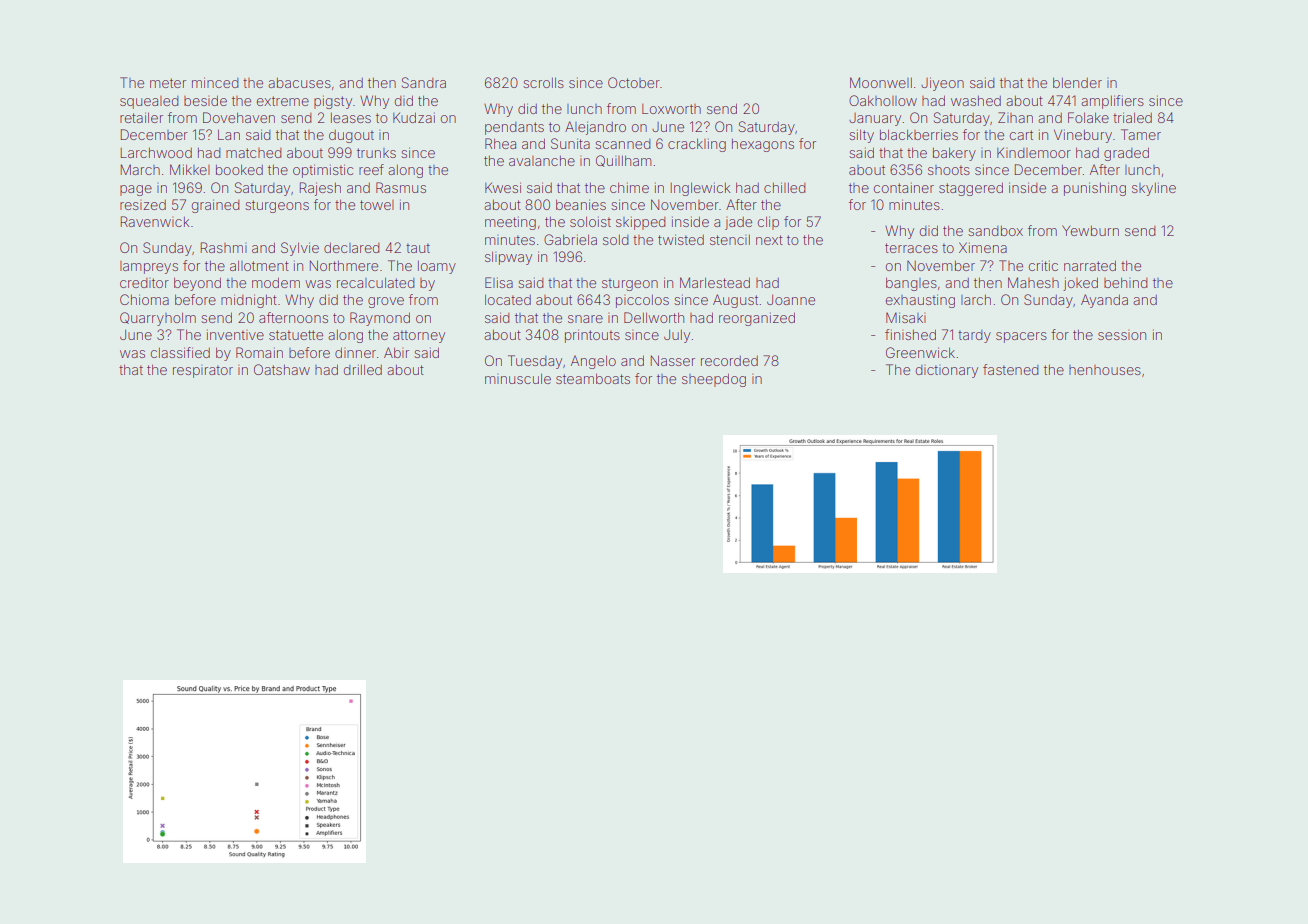  Describe the element at coordinates (920, 352) in the screenshot. I see `Greenwick` at that location.
